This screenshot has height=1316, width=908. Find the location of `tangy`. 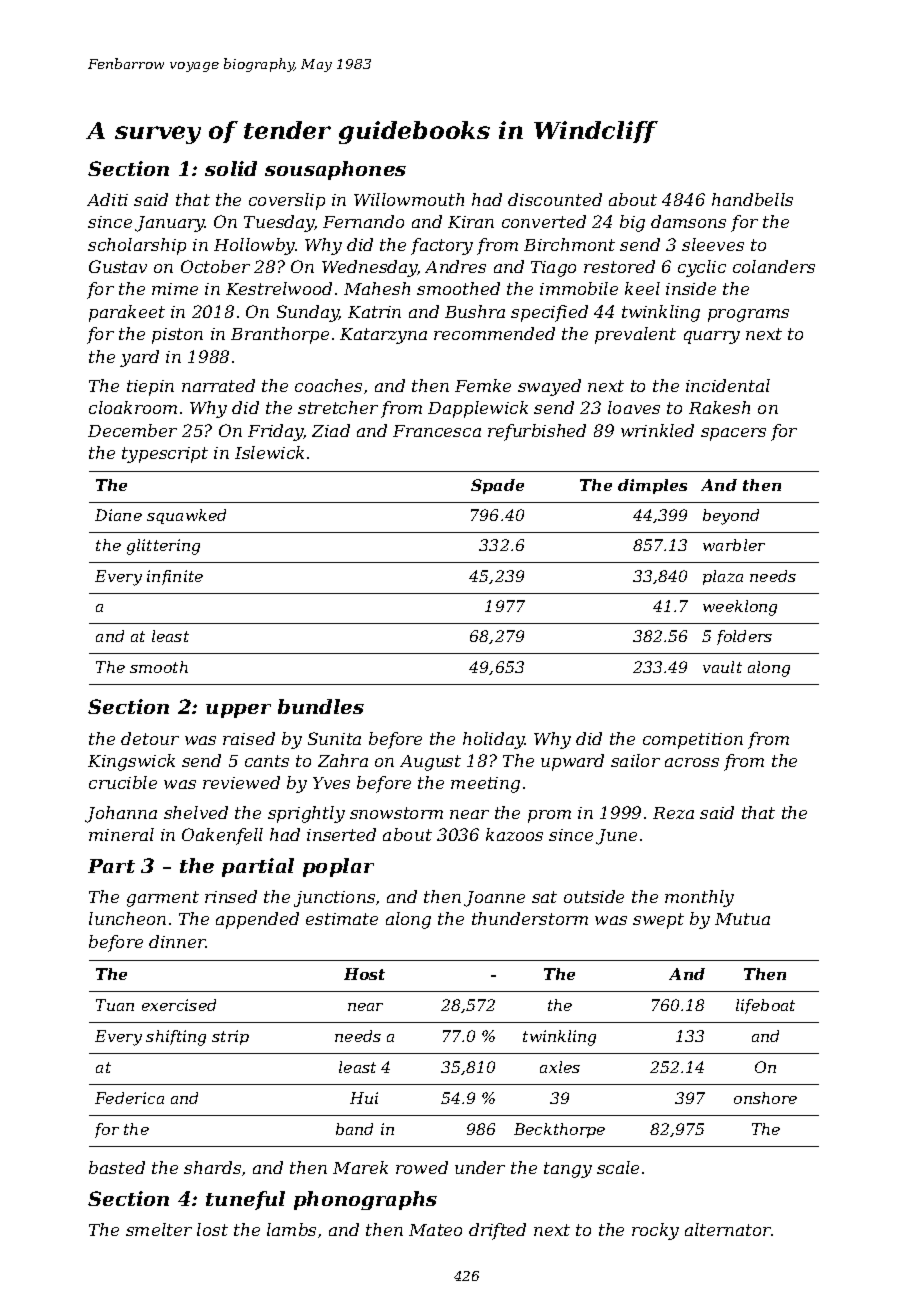

tangy is located at coordinates (568, 1170).
